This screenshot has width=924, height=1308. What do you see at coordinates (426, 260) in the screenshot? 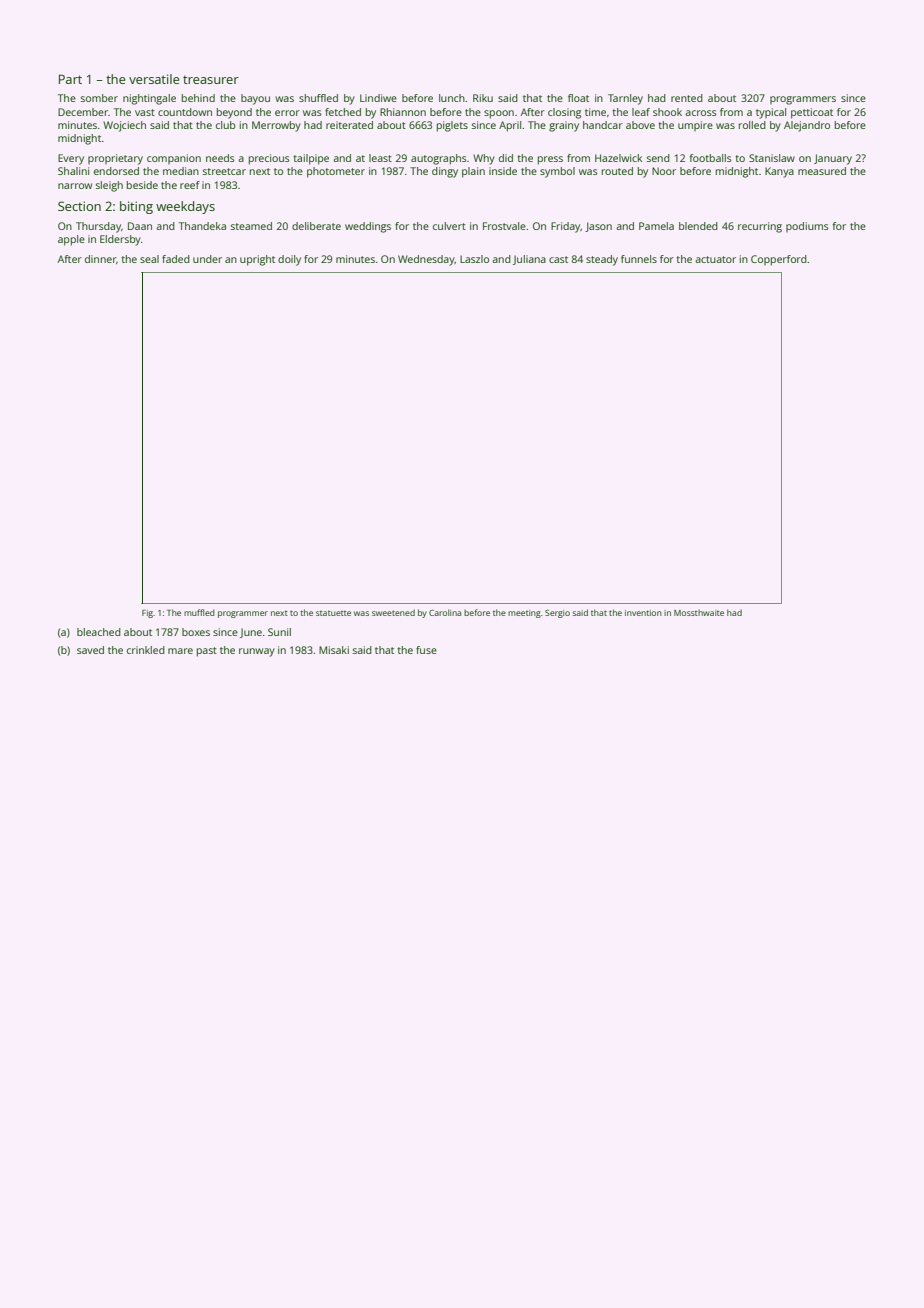
I see `Wednesday` at bounding box center [426, 260].
